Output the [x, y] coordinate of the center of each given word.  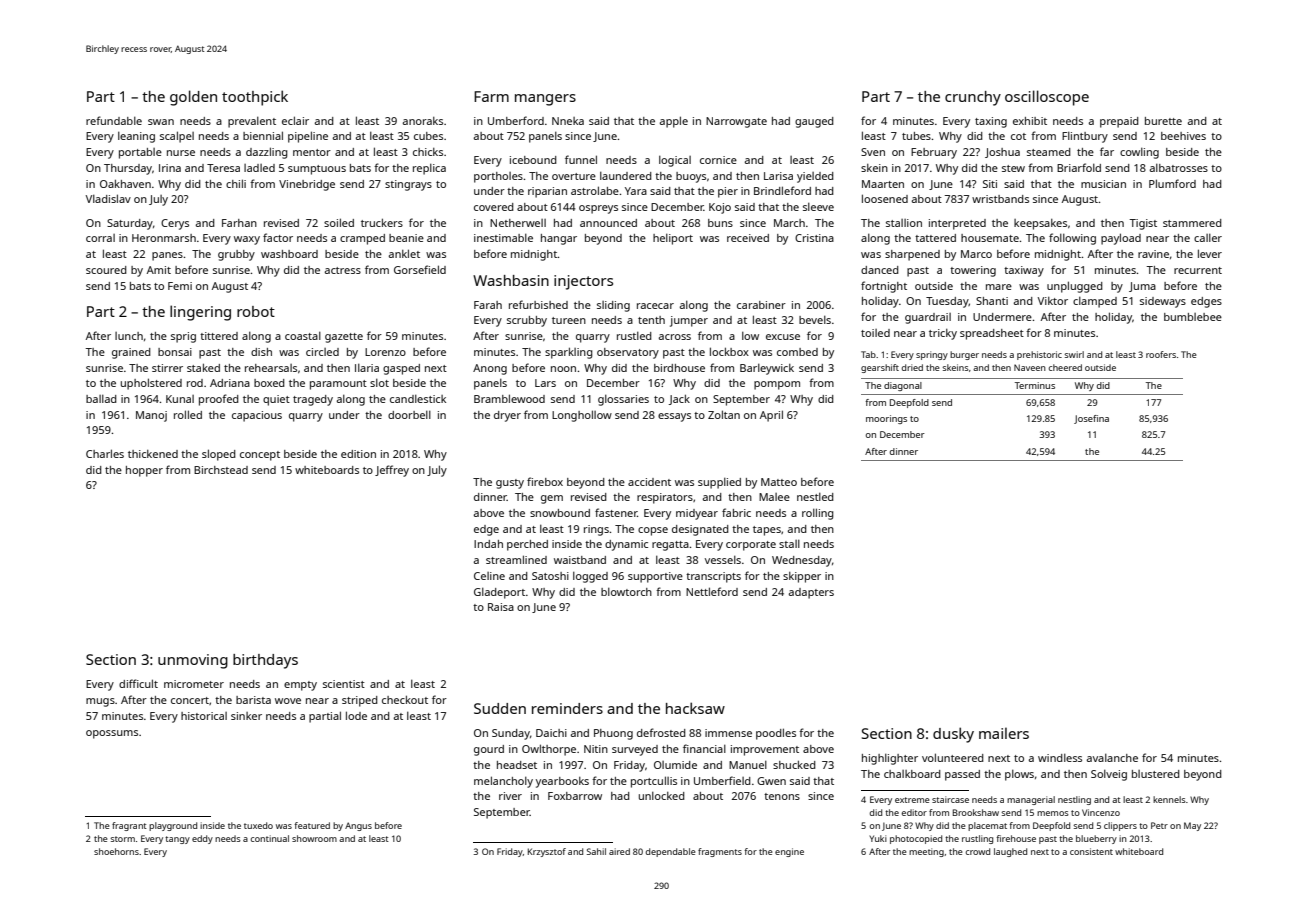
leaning [136, 137]
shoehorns [116, 851]
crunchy [973, 98]
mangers [545, 100]
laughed [1010, 852]
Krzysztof [547, 852]
